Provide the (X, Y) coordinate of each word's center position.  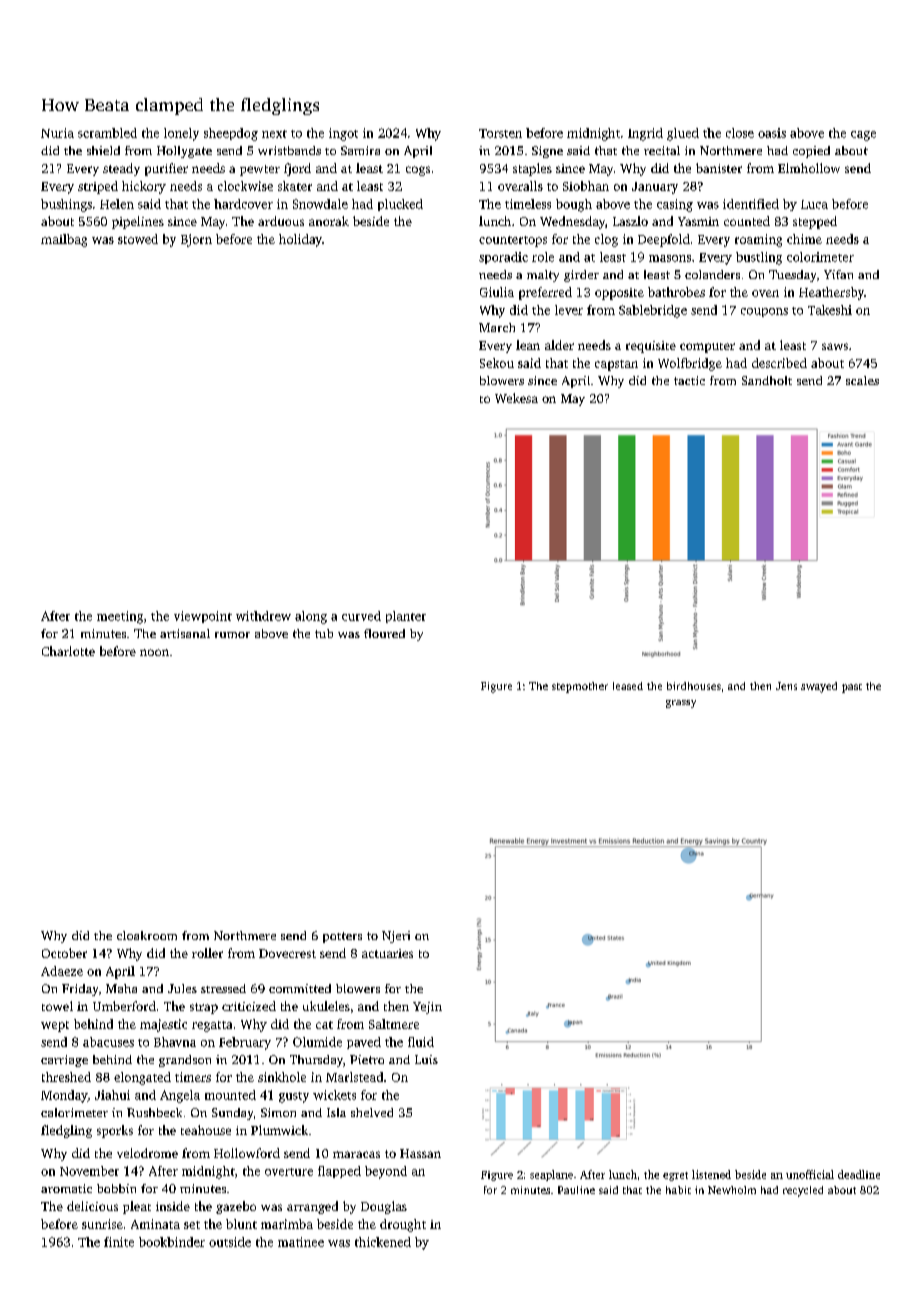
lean (528, 345)
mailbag (64, 240)
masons (670, 258)
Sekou (497, 363)
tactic (689, 380)
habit (678, 1190)
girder (581, 276)
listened (711, 1174)
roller (207, 953)
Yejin (427, 1008)
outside (230, 1242)
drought (403, 1225)
